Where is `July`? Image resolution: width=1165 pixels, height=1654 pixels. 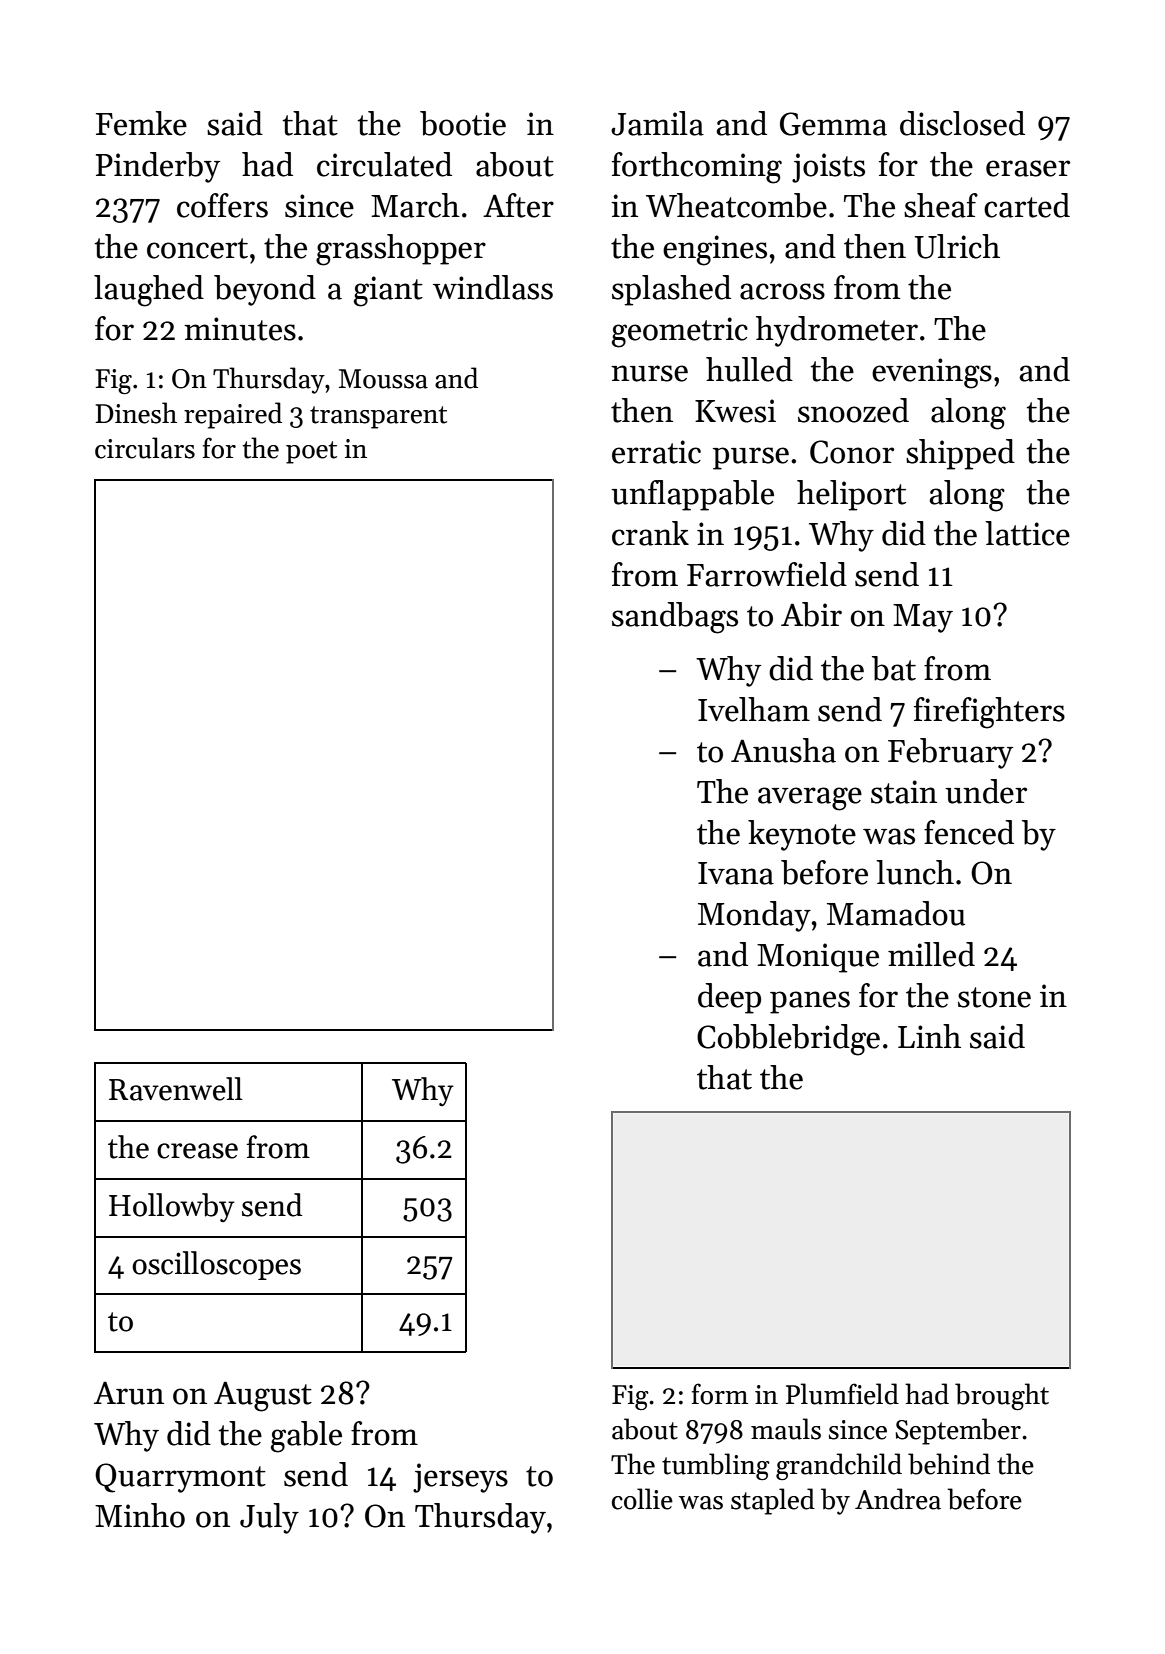
July is located at coordinates (269, 1518).
